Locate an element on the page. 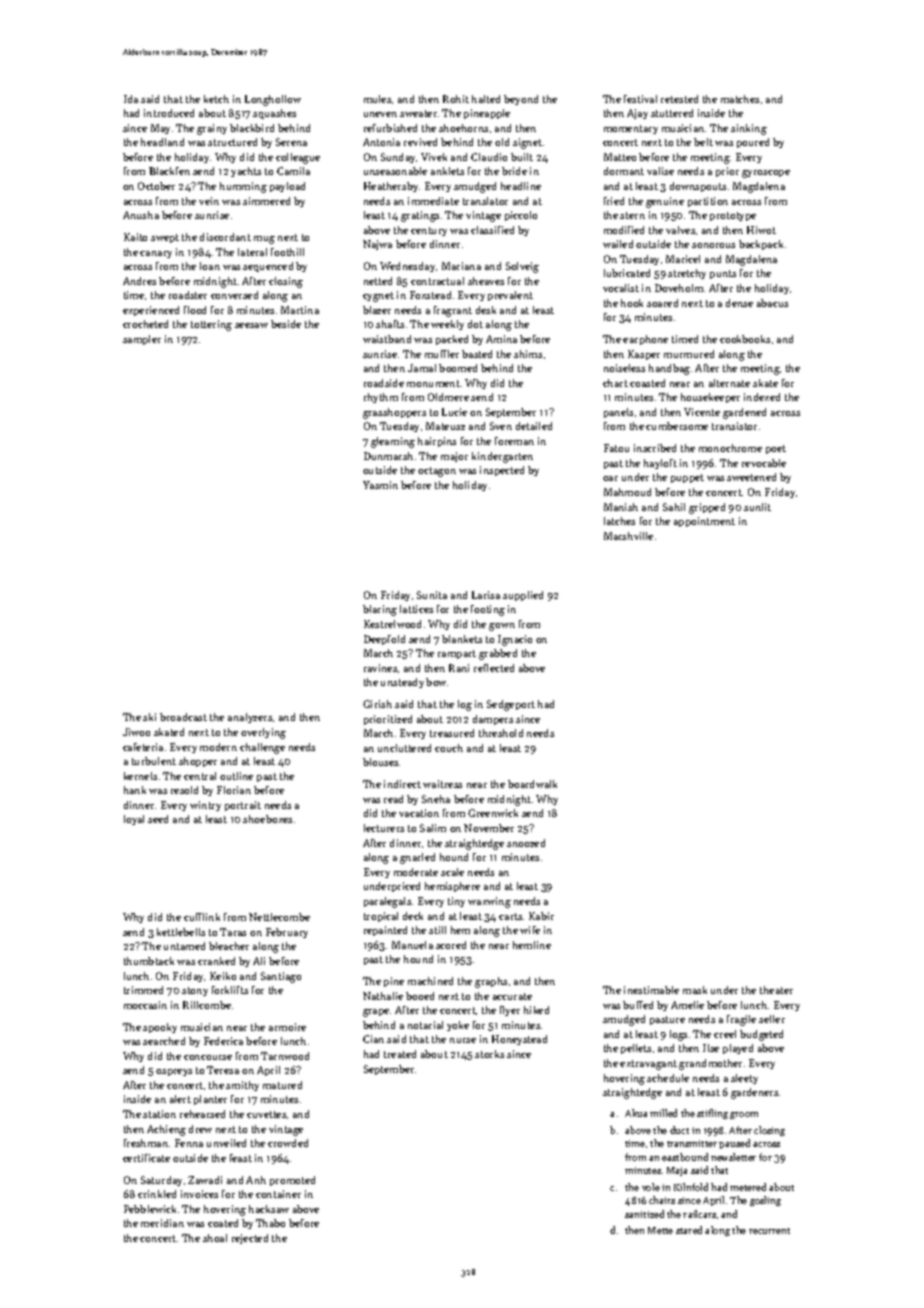  October is located at coordinates (156, 186).
